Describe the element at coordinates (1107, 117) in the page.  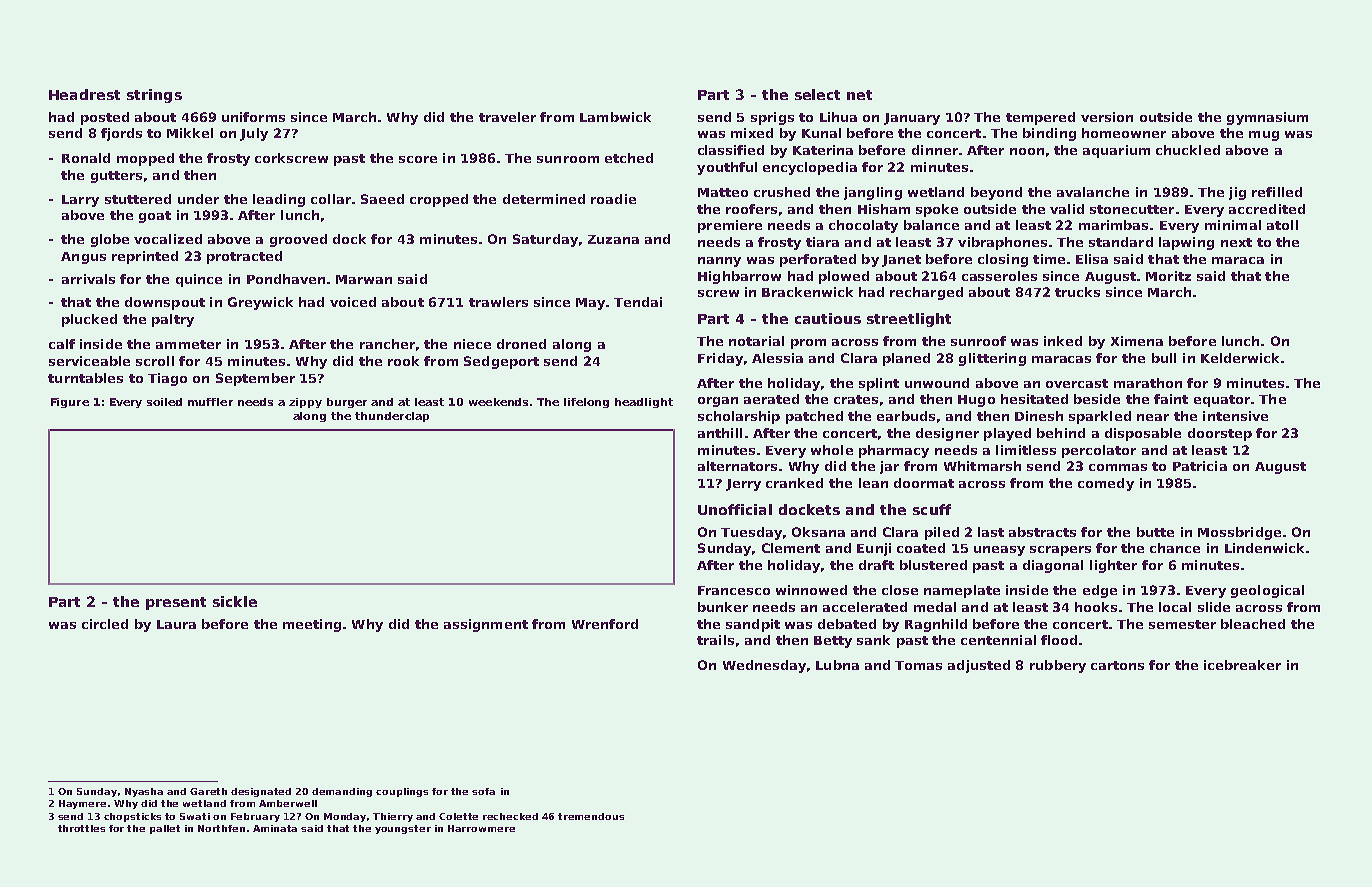
I see `version` at that location.
